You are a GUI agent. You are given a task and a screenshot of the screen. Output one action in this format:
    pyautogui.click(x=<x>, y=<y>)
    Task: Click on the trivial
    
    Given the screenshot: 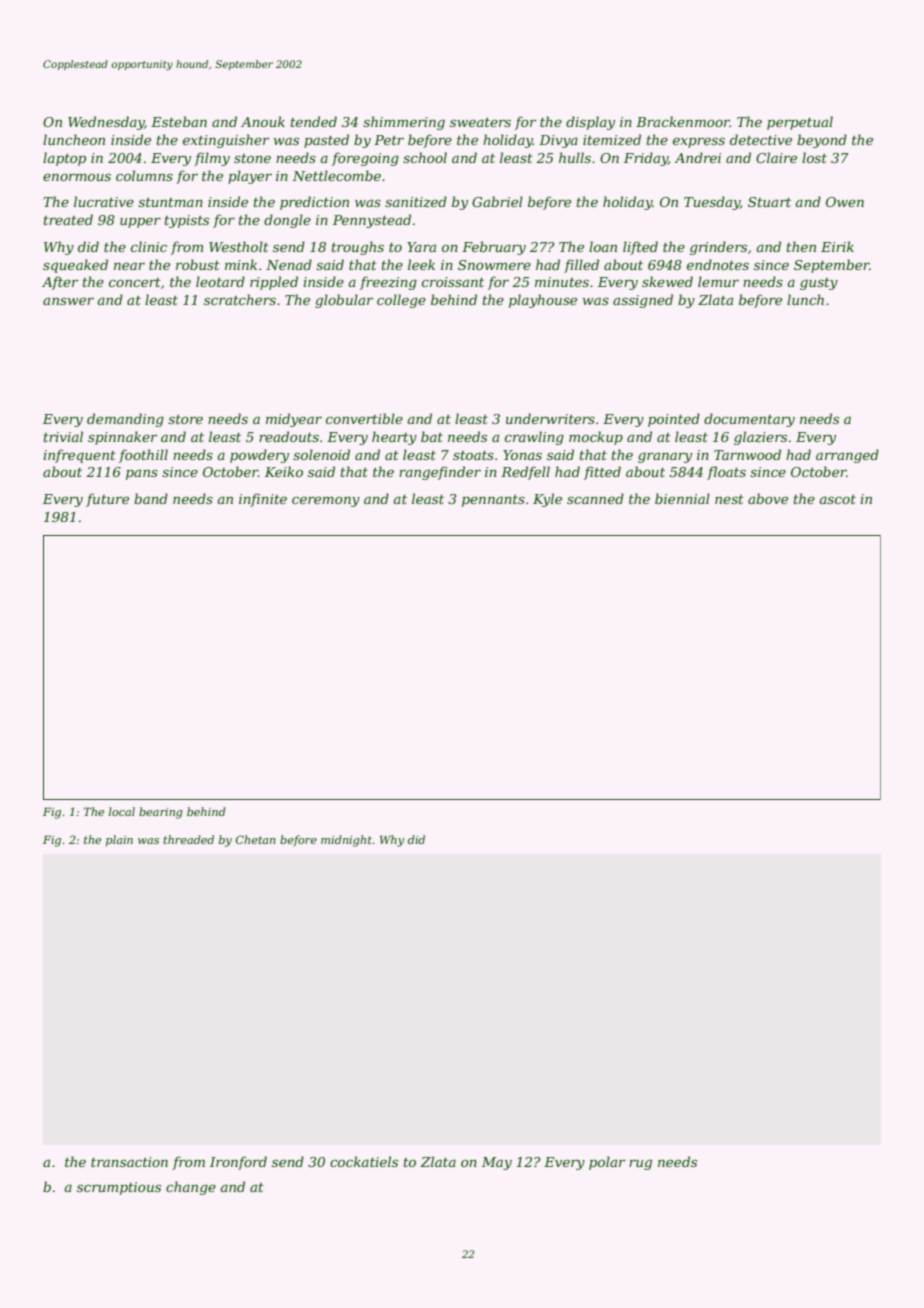 What is the action you would take?
    pyautogui.click(x=63, y=436)
